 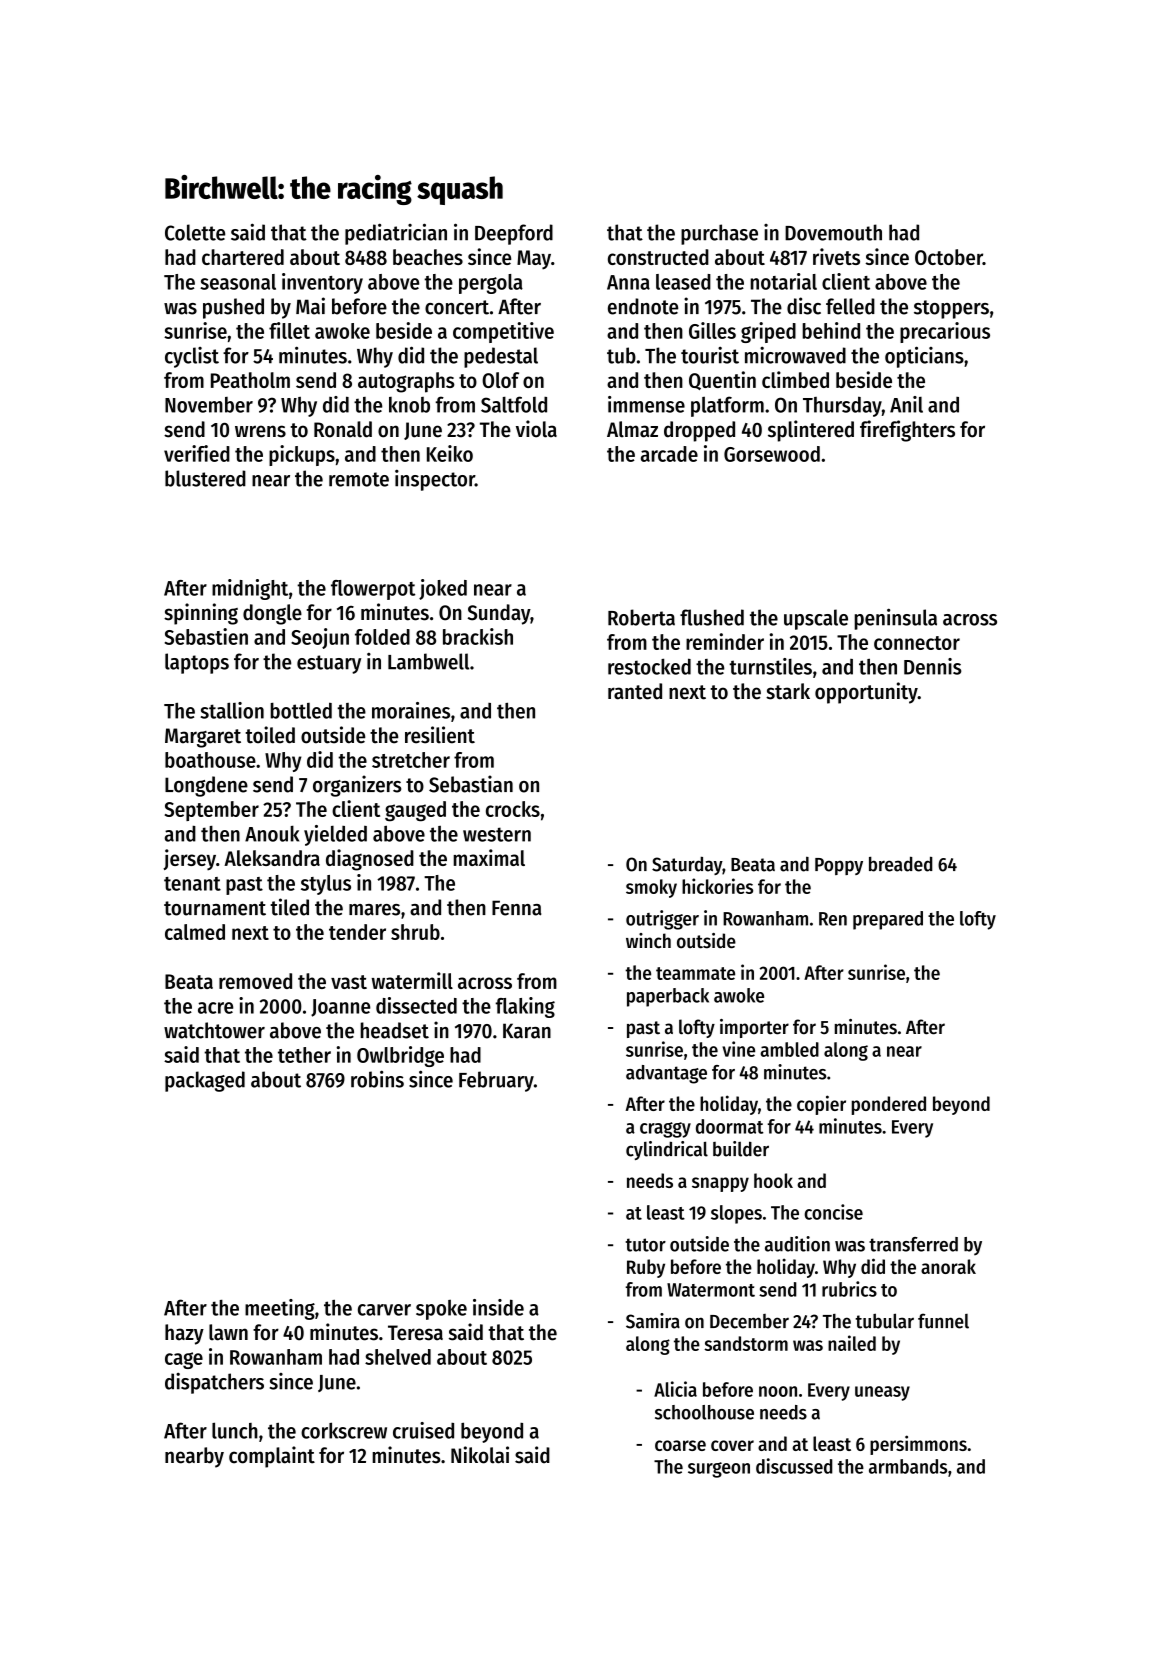 I want to click on Ruby, so click(x=646, y=1268).
